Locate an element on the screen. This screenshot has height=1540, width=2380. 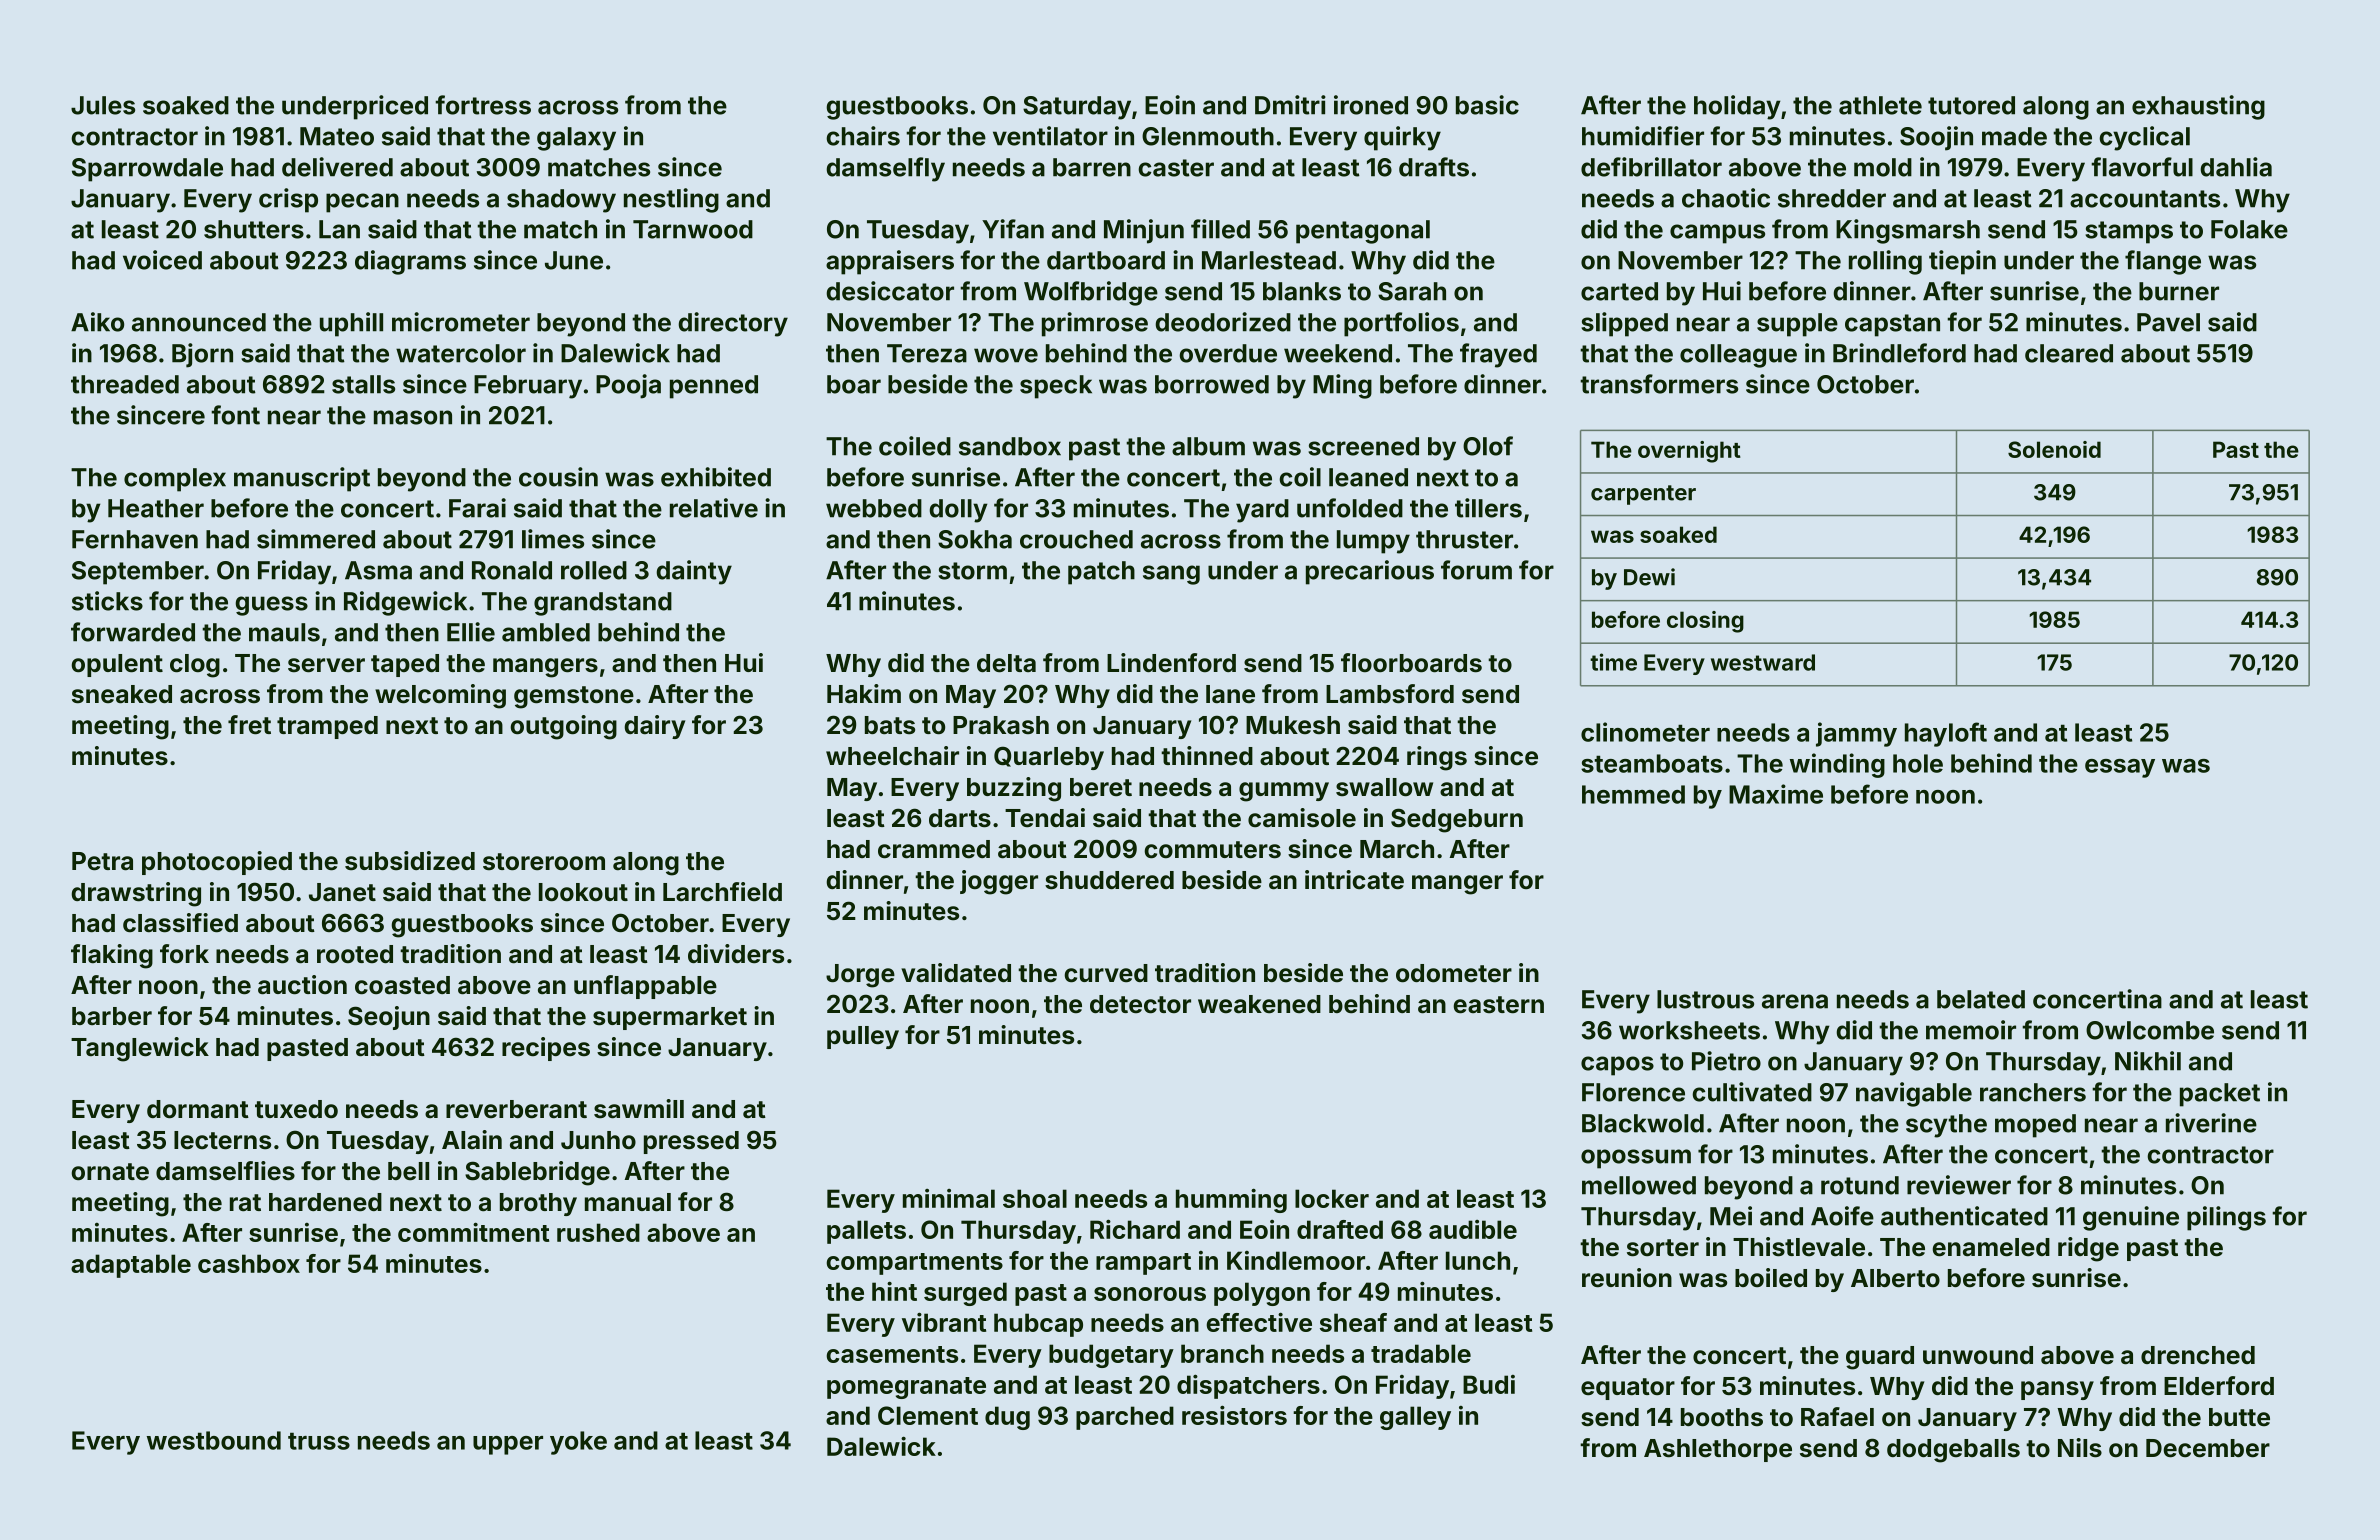
butte is located at coordinates (2239, 1417).
